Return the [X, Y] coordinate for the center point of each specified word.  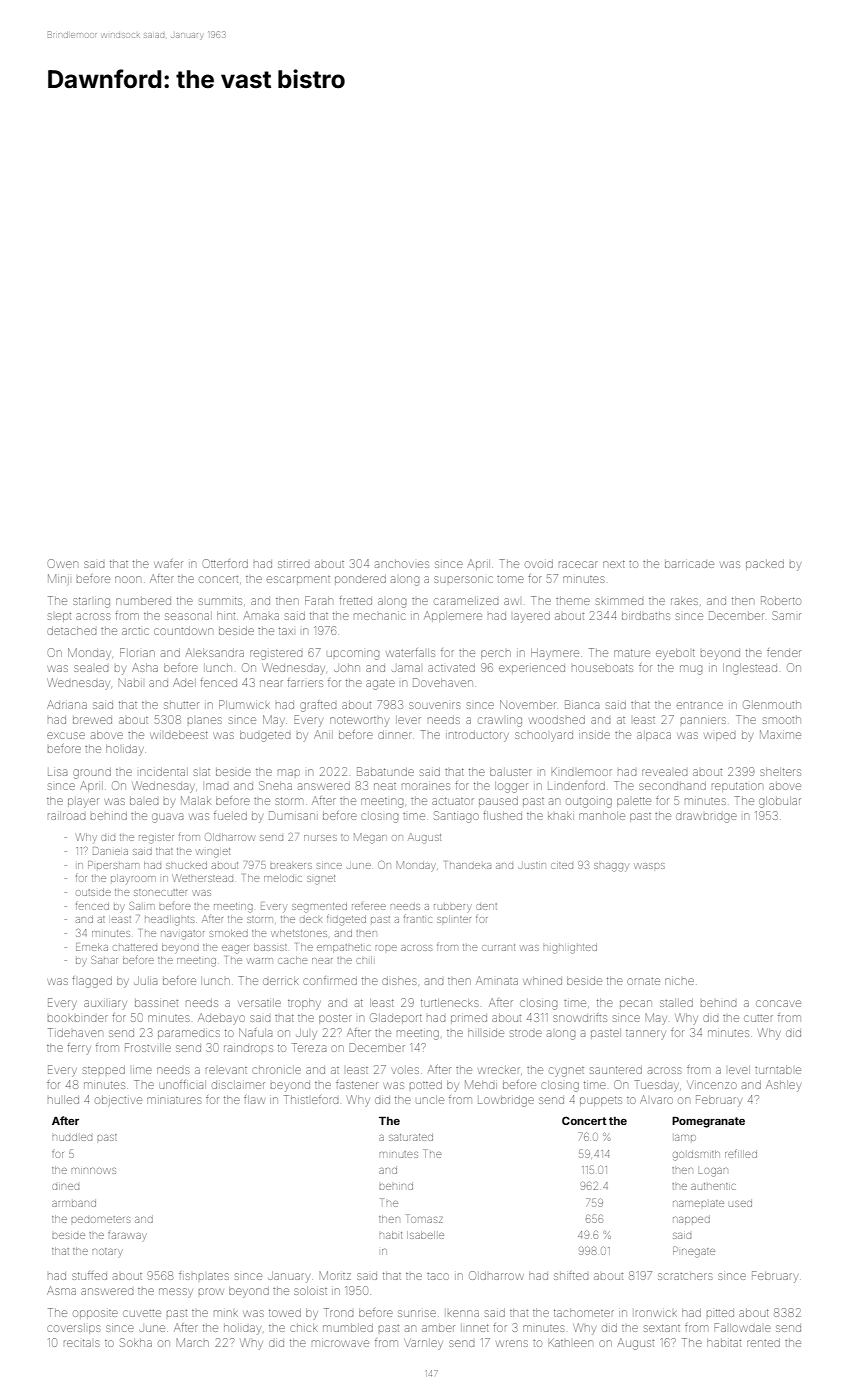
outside [94, 892]
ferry [79, 1048]
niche [679, 981]
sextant [662, 1328]
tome [510, 579]
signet [321, 880]
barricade [689, 564]
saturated [411, 1137]
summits [220, 601]
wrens [512, 1343]
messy [176, 1292]
